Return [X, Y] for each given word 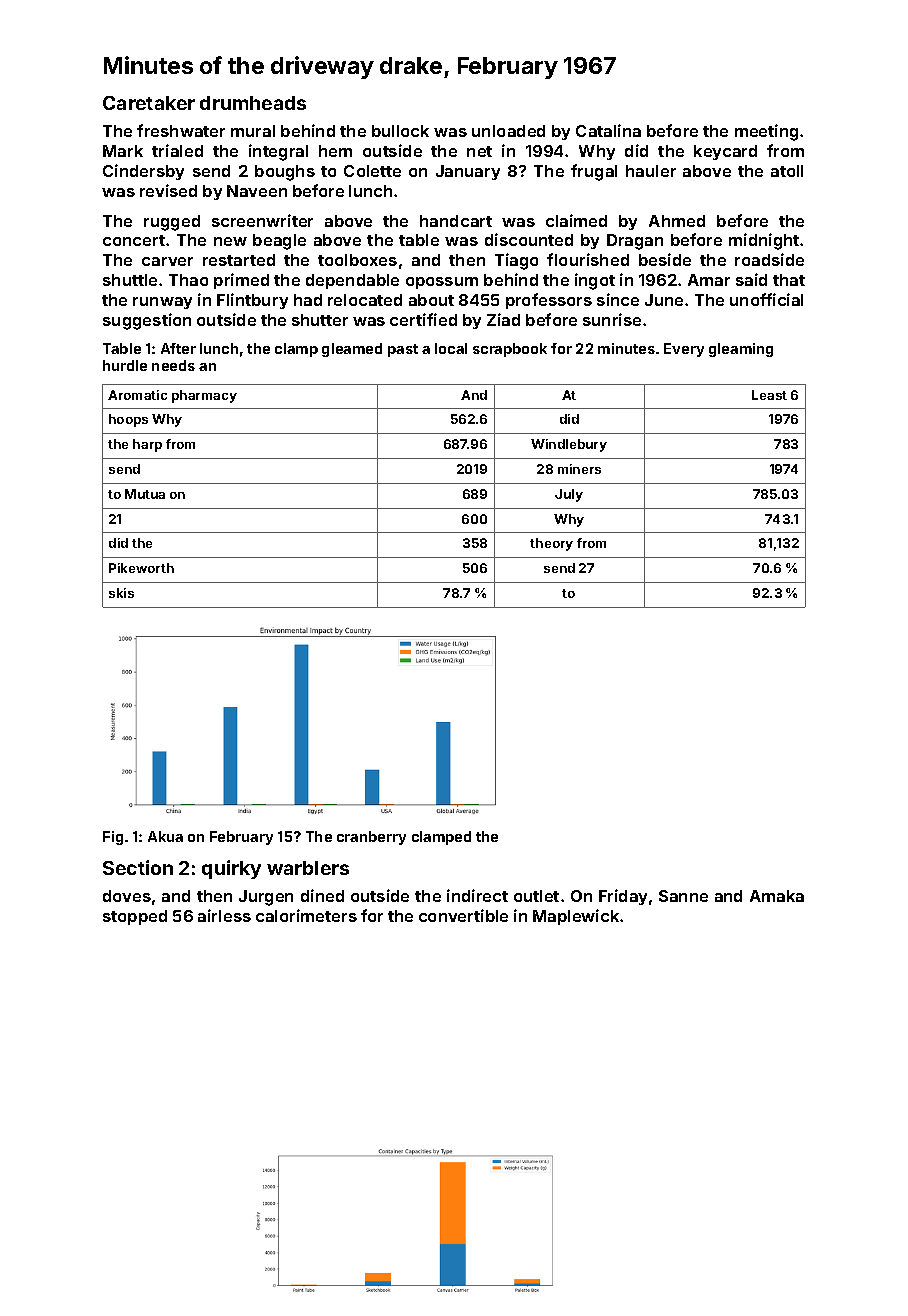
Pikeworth [141, 568]
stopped [135, 917]
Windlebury [569, 445]
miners [579, 469]
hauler [651, 171]
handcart [456, 221]
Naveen [257, 191]
